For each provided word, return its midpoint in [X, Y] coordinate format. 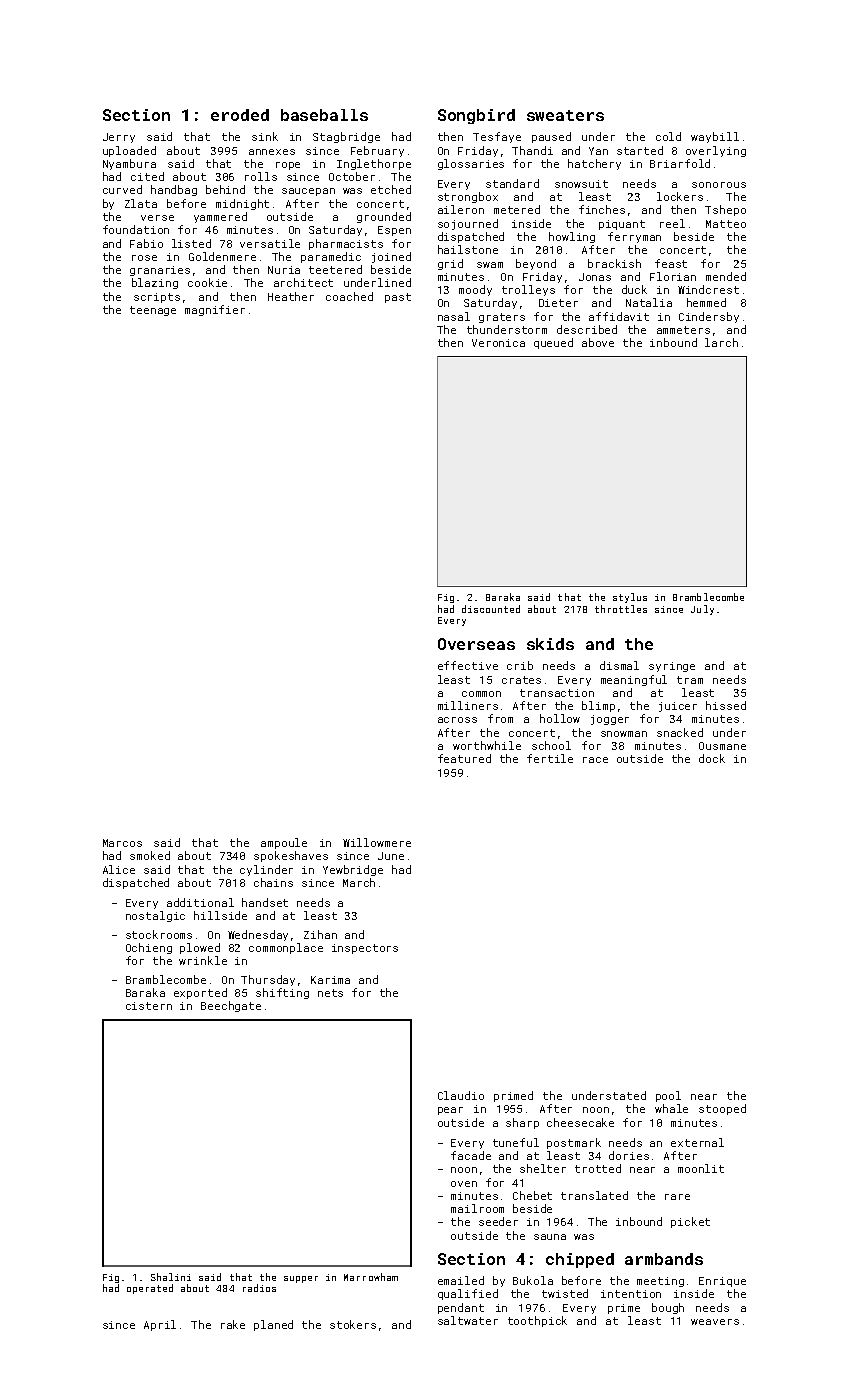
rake [233, 1324]
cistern [149, 1006]
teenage [153, 311]
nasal [454, 316]
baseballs [324, 115]
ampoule [284, 843]
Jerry [119, 138]
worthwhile [487, 745]
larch [721, 342]
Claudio [461, 1095]
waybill [715, 137]
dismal [619, 665]
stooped [722, 1109]
